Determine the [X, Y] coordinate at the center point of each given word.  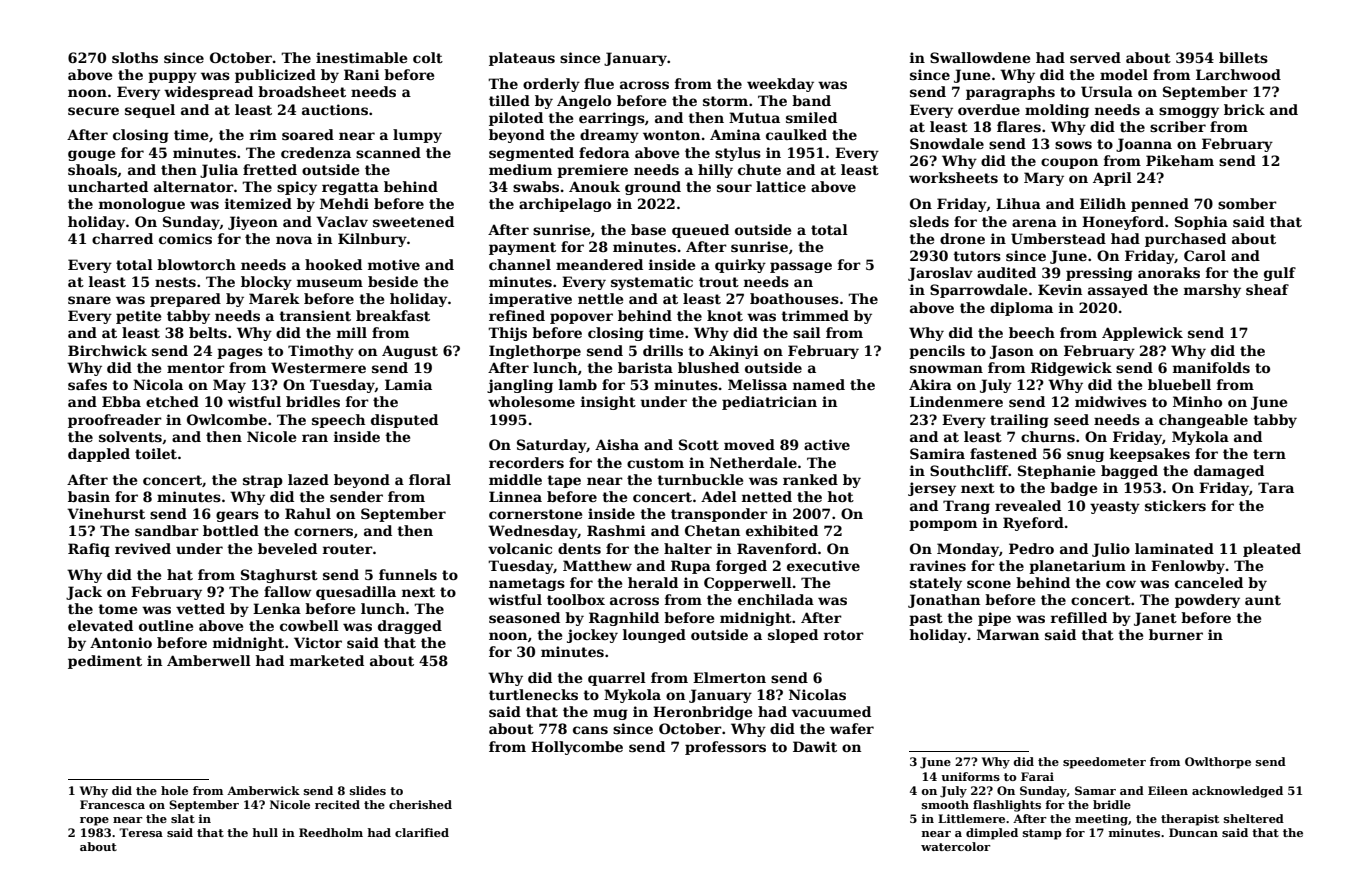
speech [338, 421]
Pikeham [1180, 160]
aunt [1263, 600]
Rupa [691, 567]
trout [719, 282]
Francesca [112, 804]
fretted [270, 169]
